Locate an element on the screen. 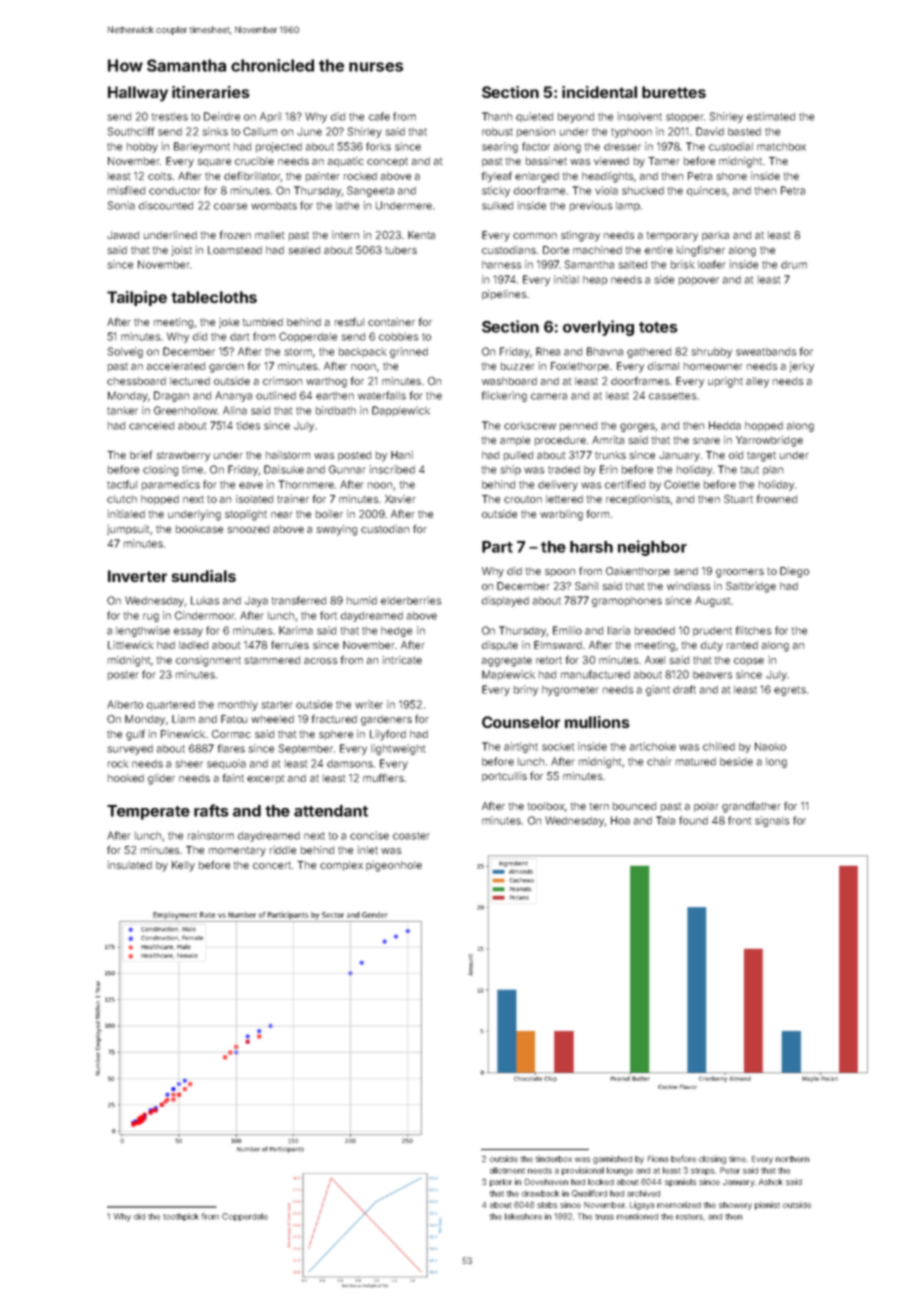  artichoke is located at coordinates (653, 746).
